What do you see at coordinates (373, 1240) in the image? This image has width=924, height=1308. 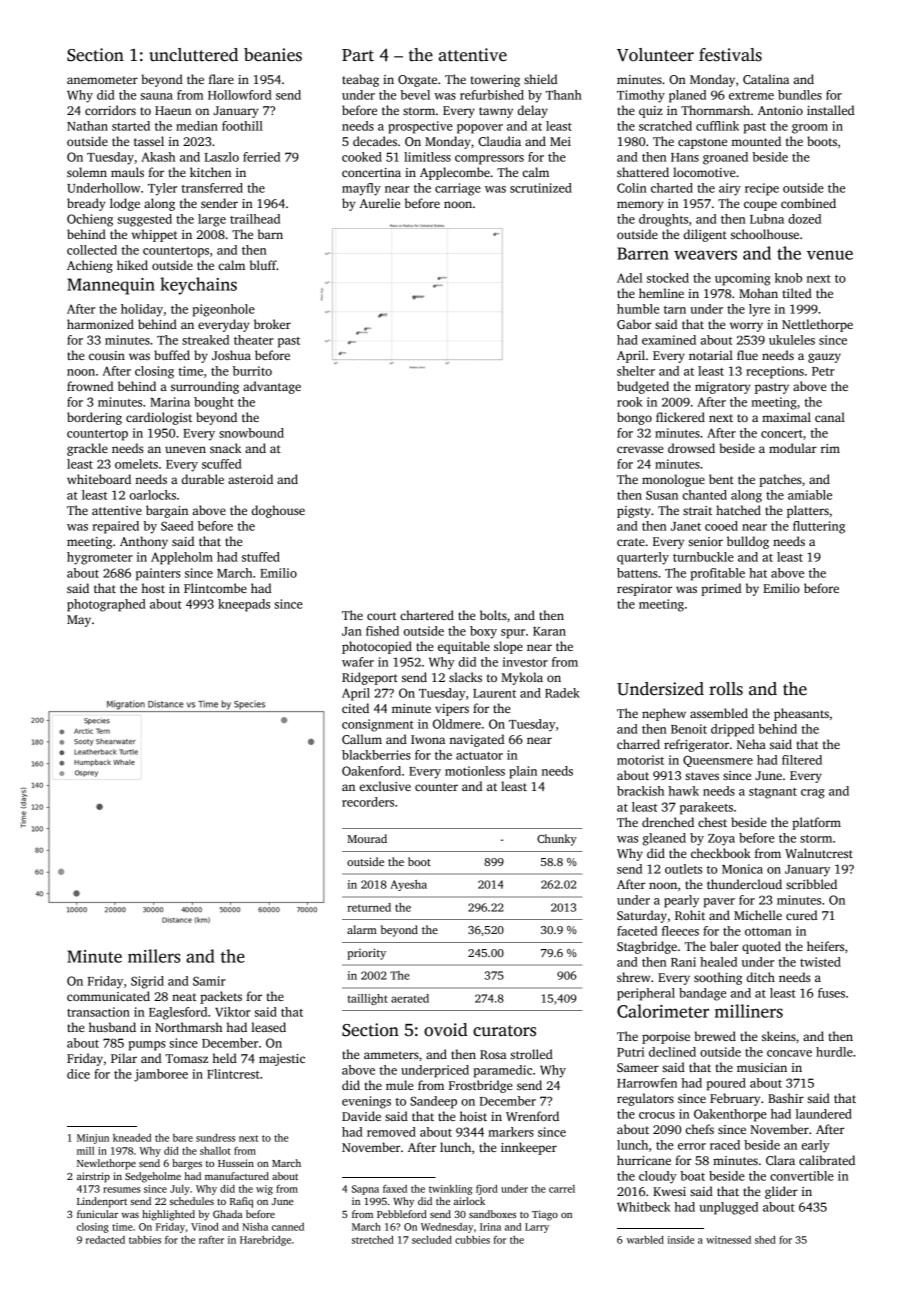 I see `stretched` at bounding box center [373, 1240].
